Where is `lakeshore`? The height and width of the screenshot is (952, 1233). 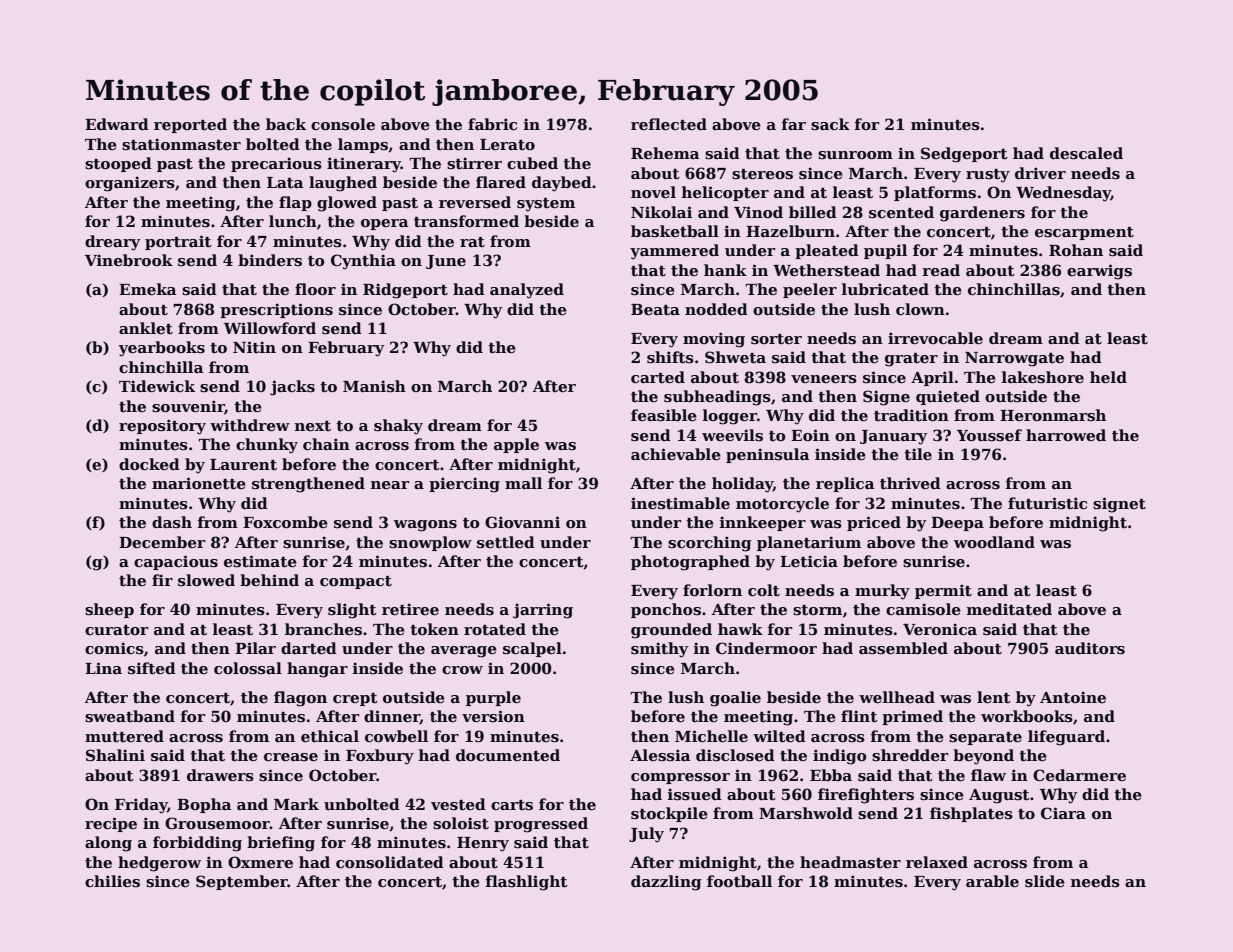
lakeshore is located at coordinates (1043, 377).
